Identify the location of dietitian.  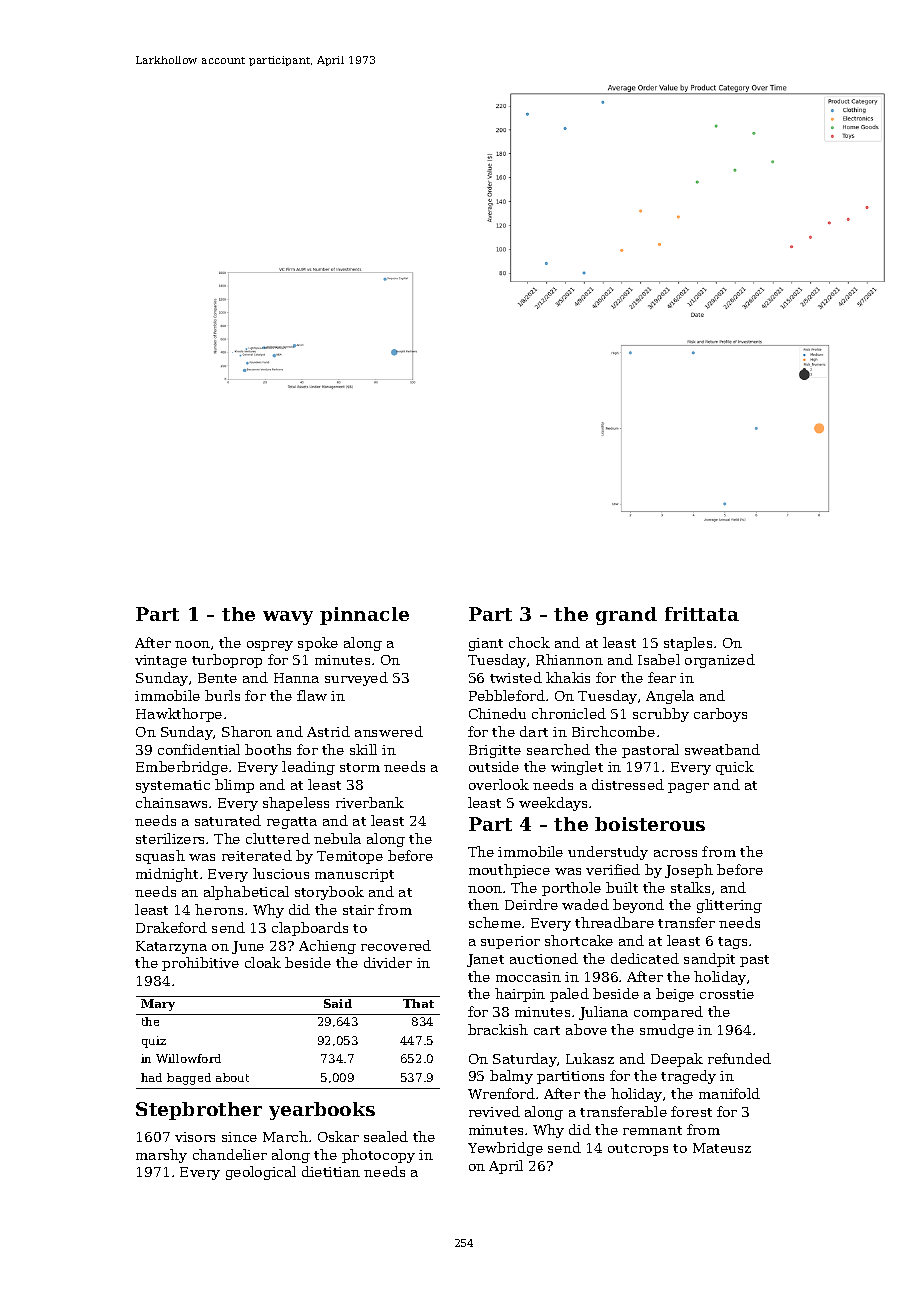
(331, 1171).
